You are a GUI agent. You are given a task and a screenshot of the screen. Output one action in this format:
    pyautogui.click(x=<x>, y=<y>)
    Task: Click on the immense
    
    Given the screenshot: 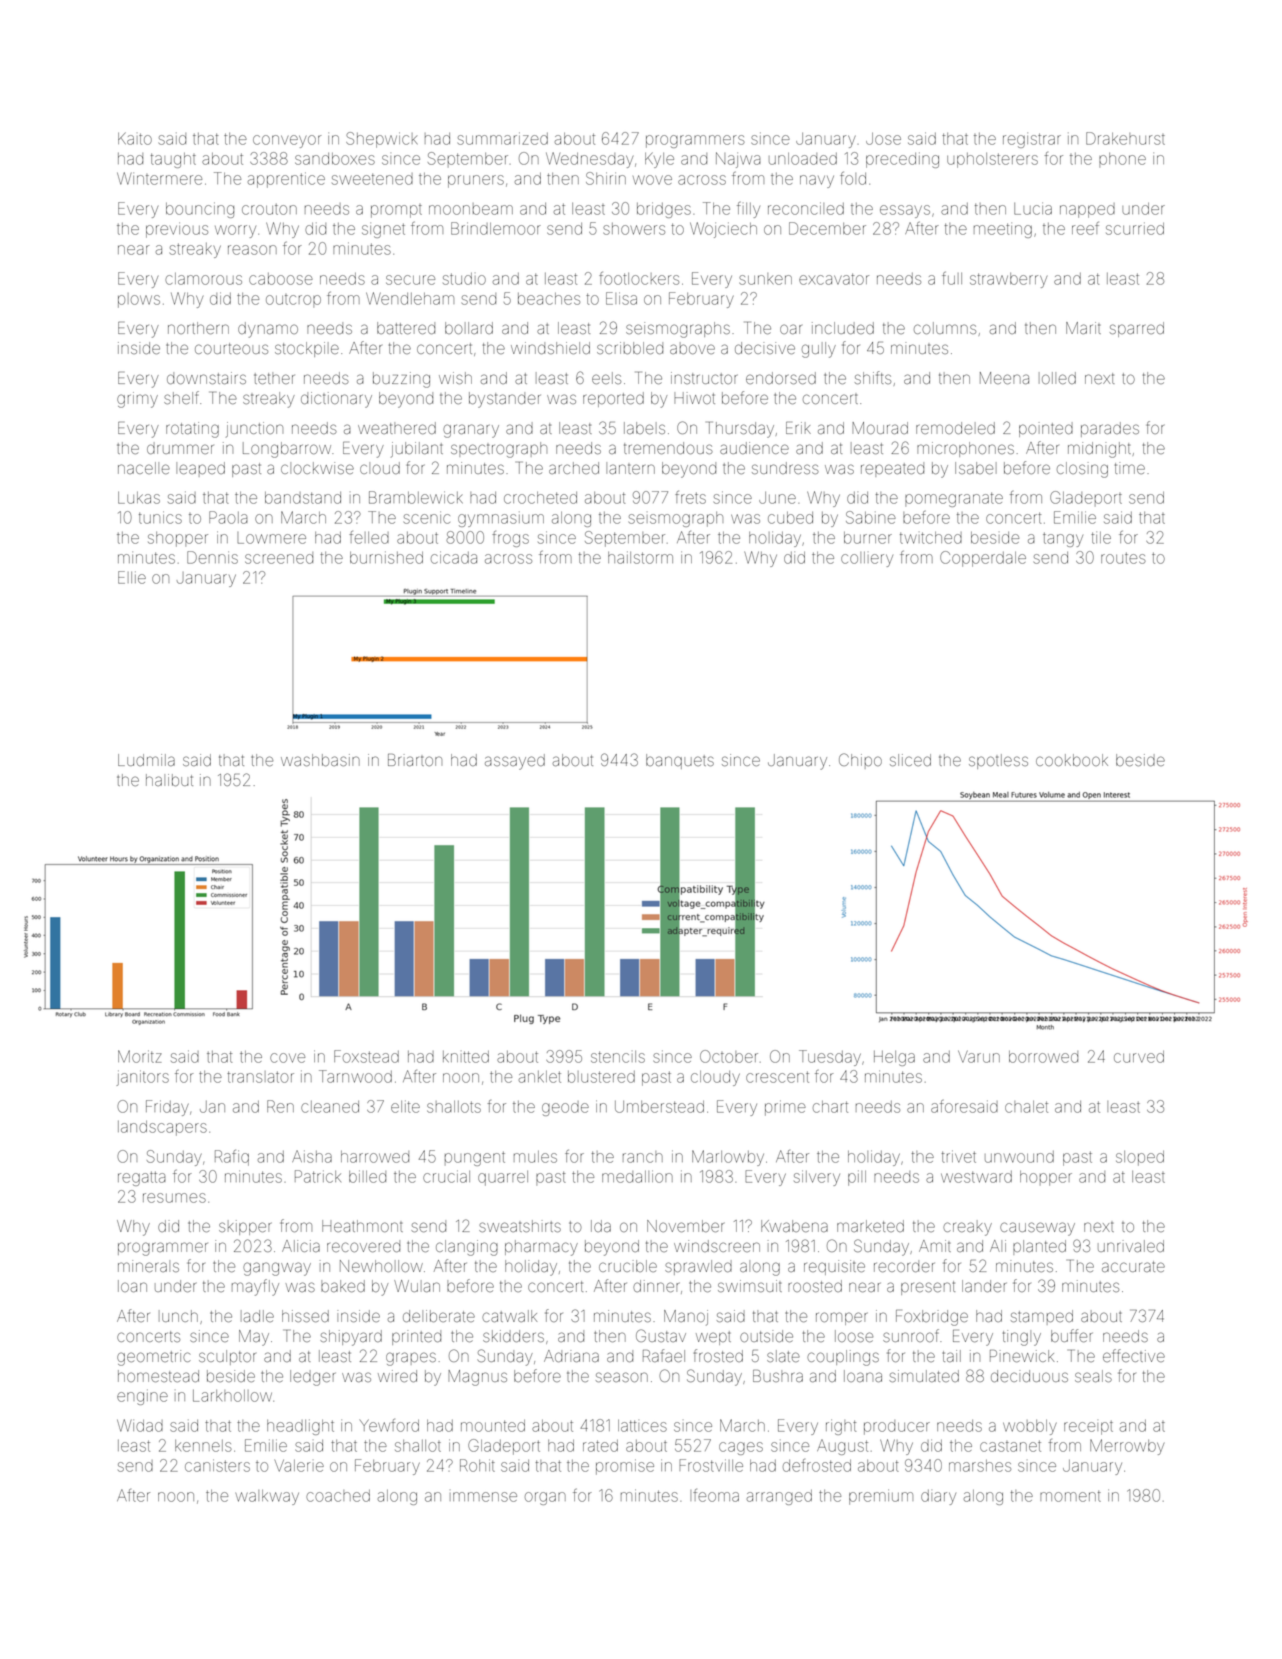 What is the action you would take?
    pyautogui.click(x=483, y=1497)
